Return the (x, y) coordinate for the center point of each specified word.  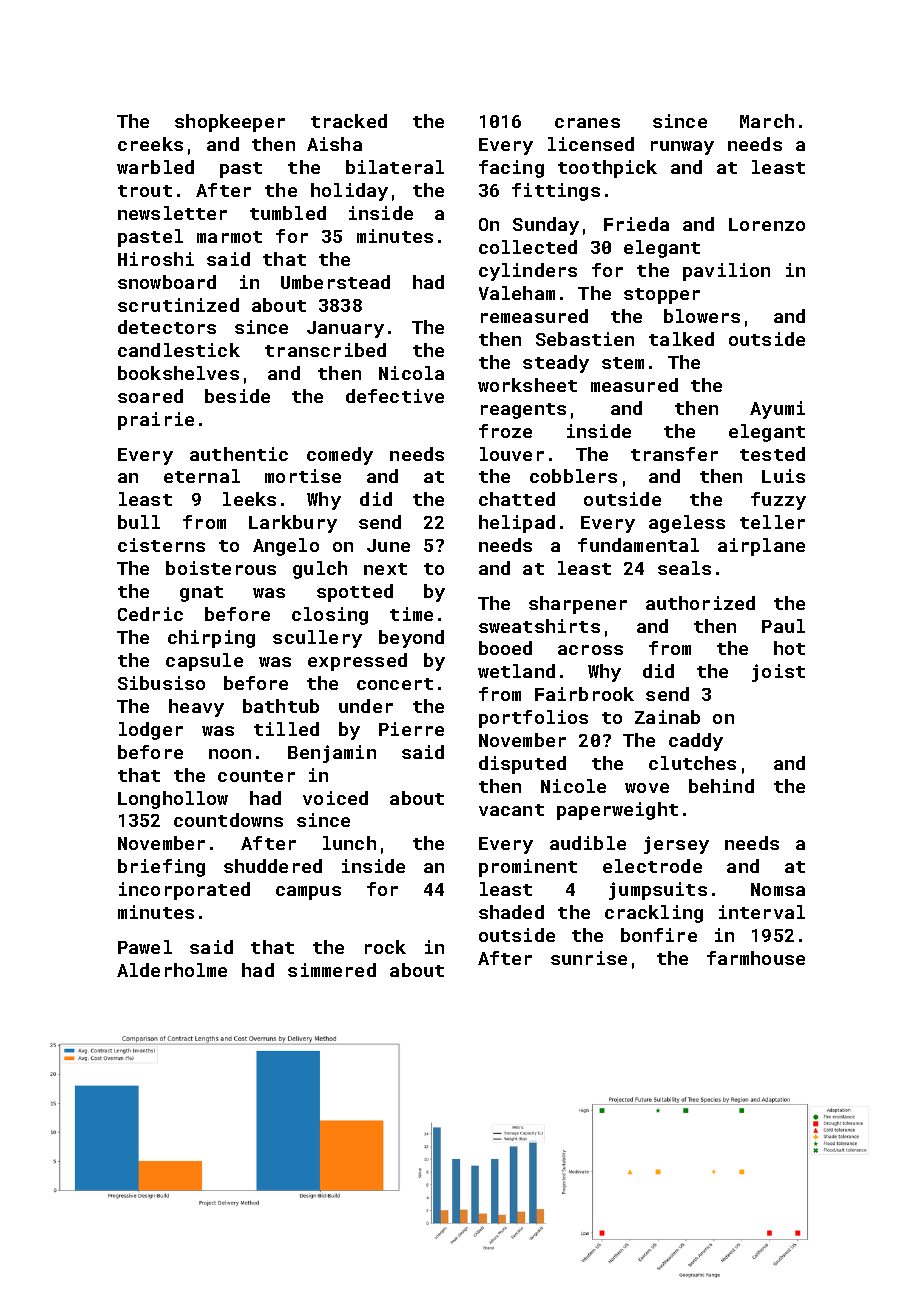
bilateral (395, 167)
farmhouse (756, 958)
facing (511, 169)
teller (772, 522)
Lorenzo (767, 224)
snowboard (167, 282)
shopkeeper (230, 123)
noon (230, 754)
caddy (696, 742)
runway (682, 148)
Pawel (145, 947)
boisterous (221, 568)
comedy (340, 456)
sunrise (589, 958)
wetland (516, 671)
